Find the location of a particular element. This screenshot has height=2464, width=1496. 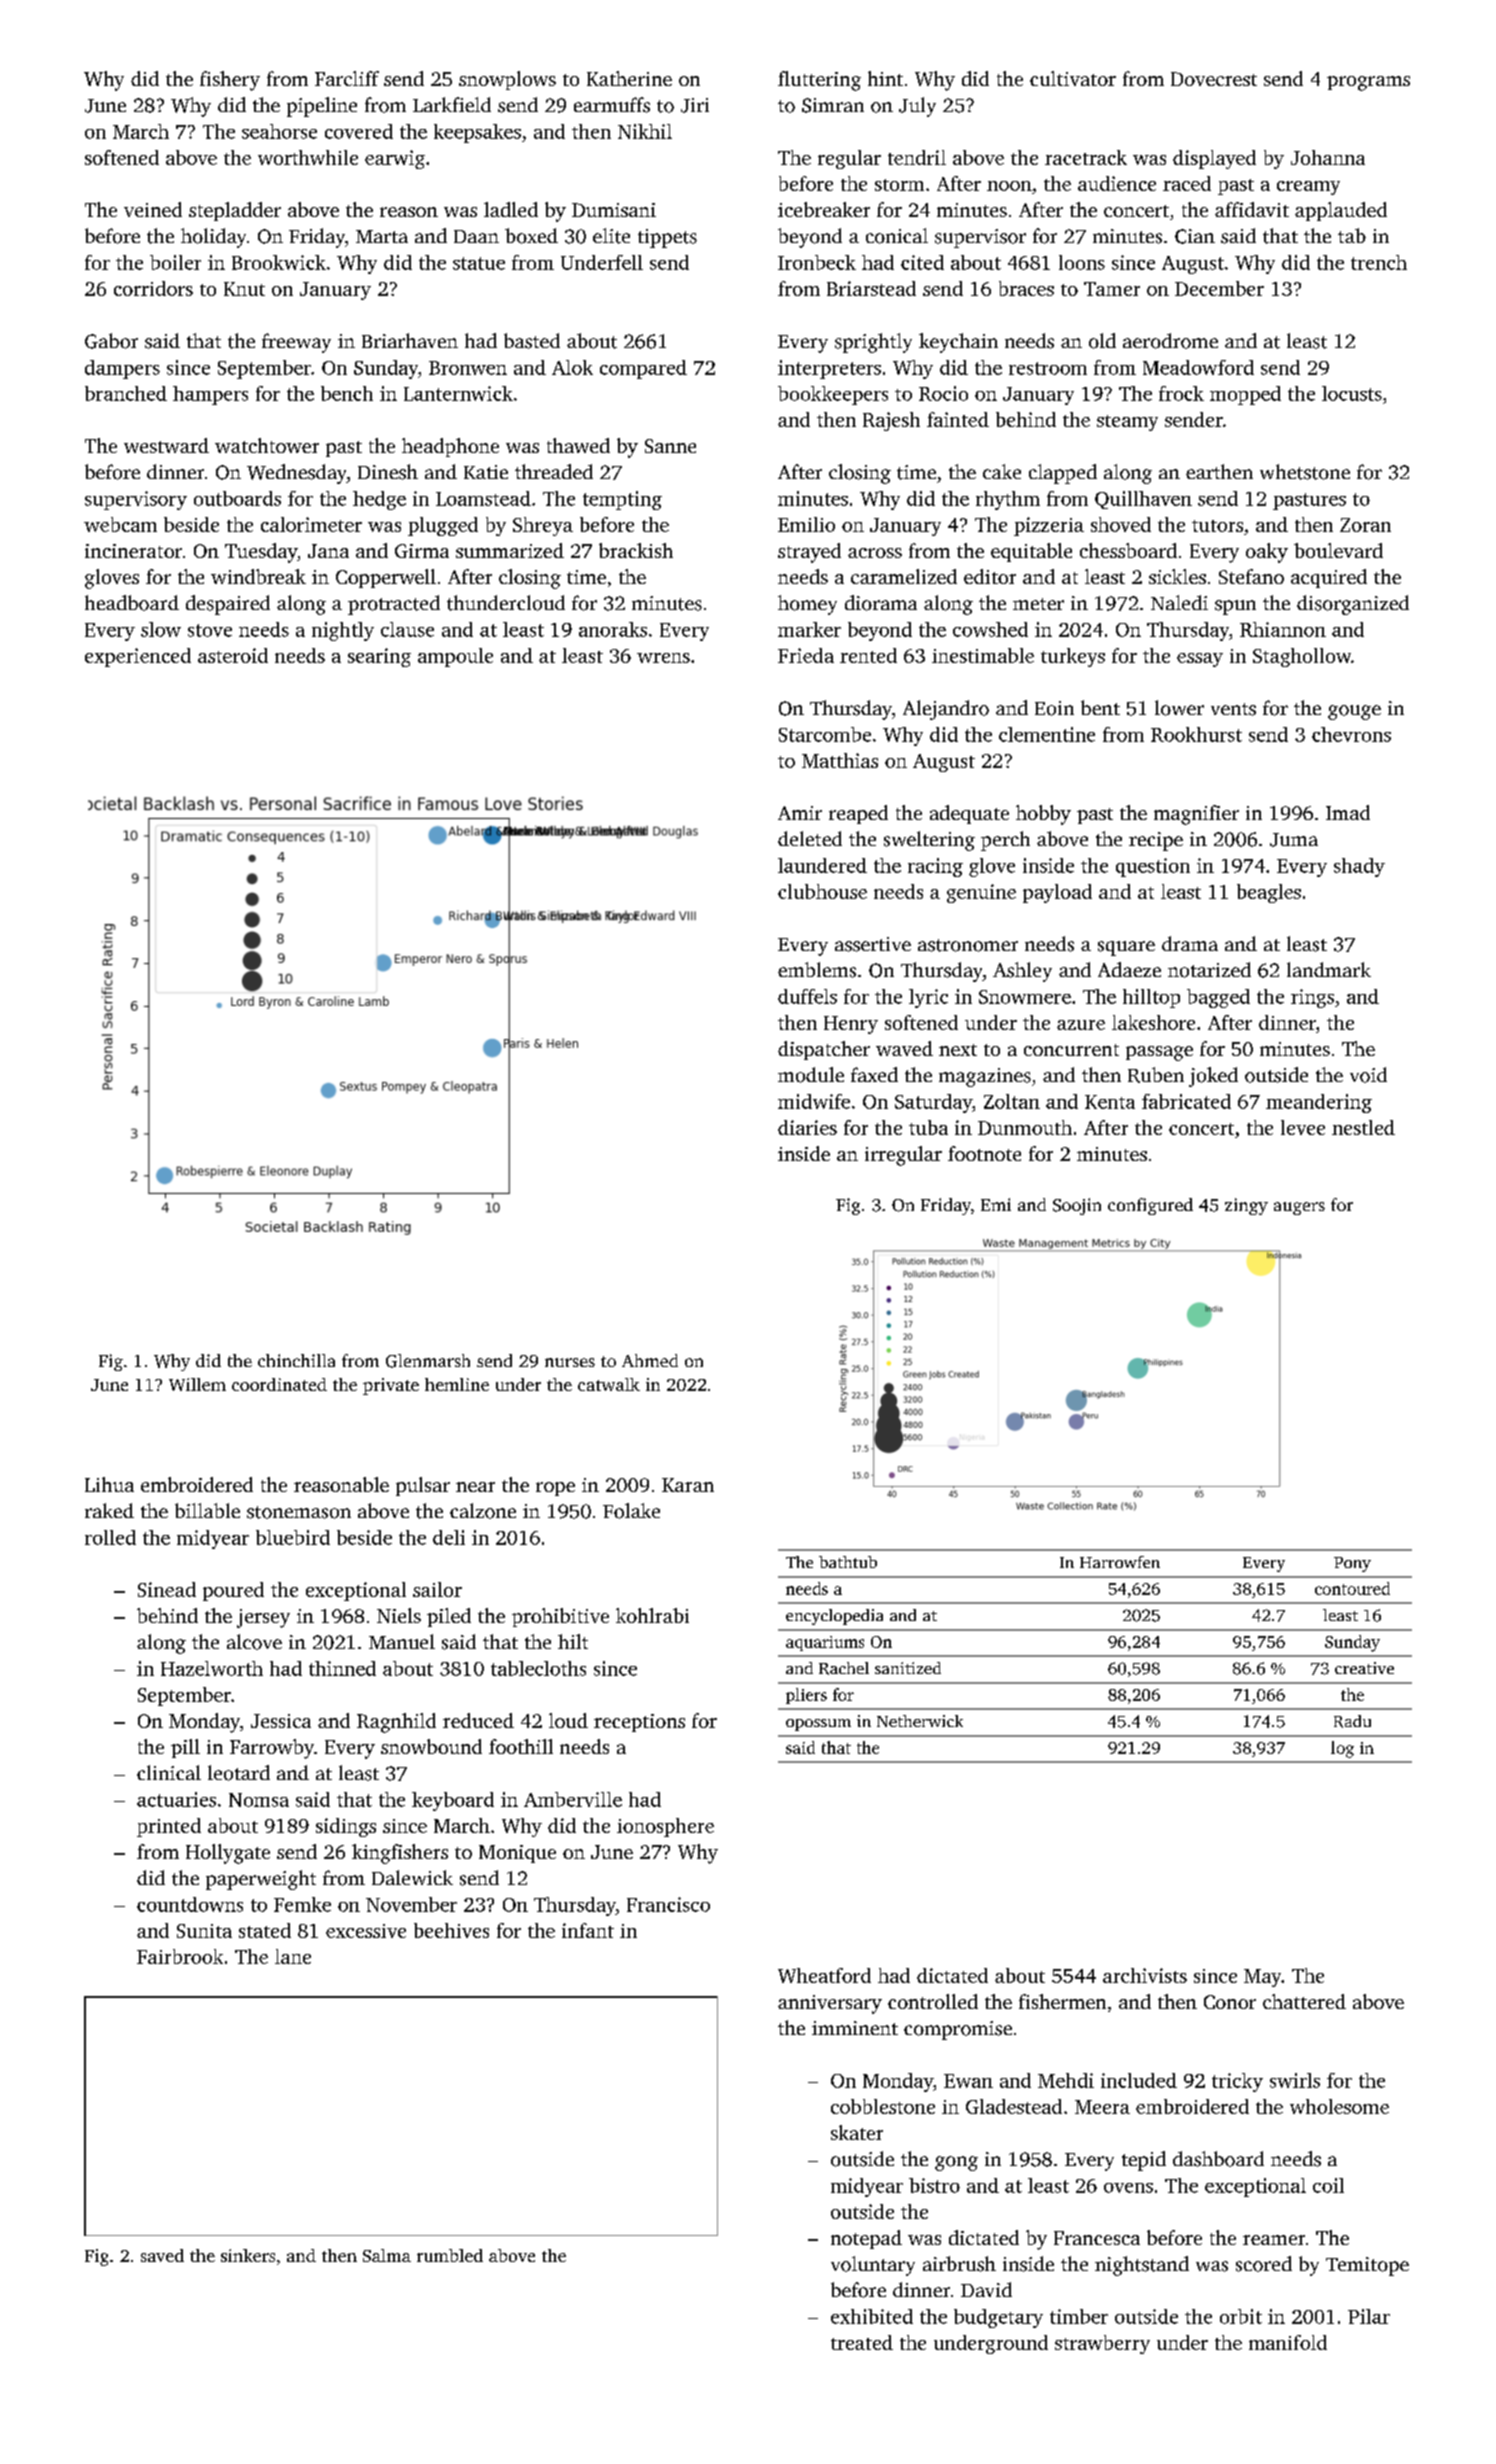

Karan is located at coordinates (688, 1485).
